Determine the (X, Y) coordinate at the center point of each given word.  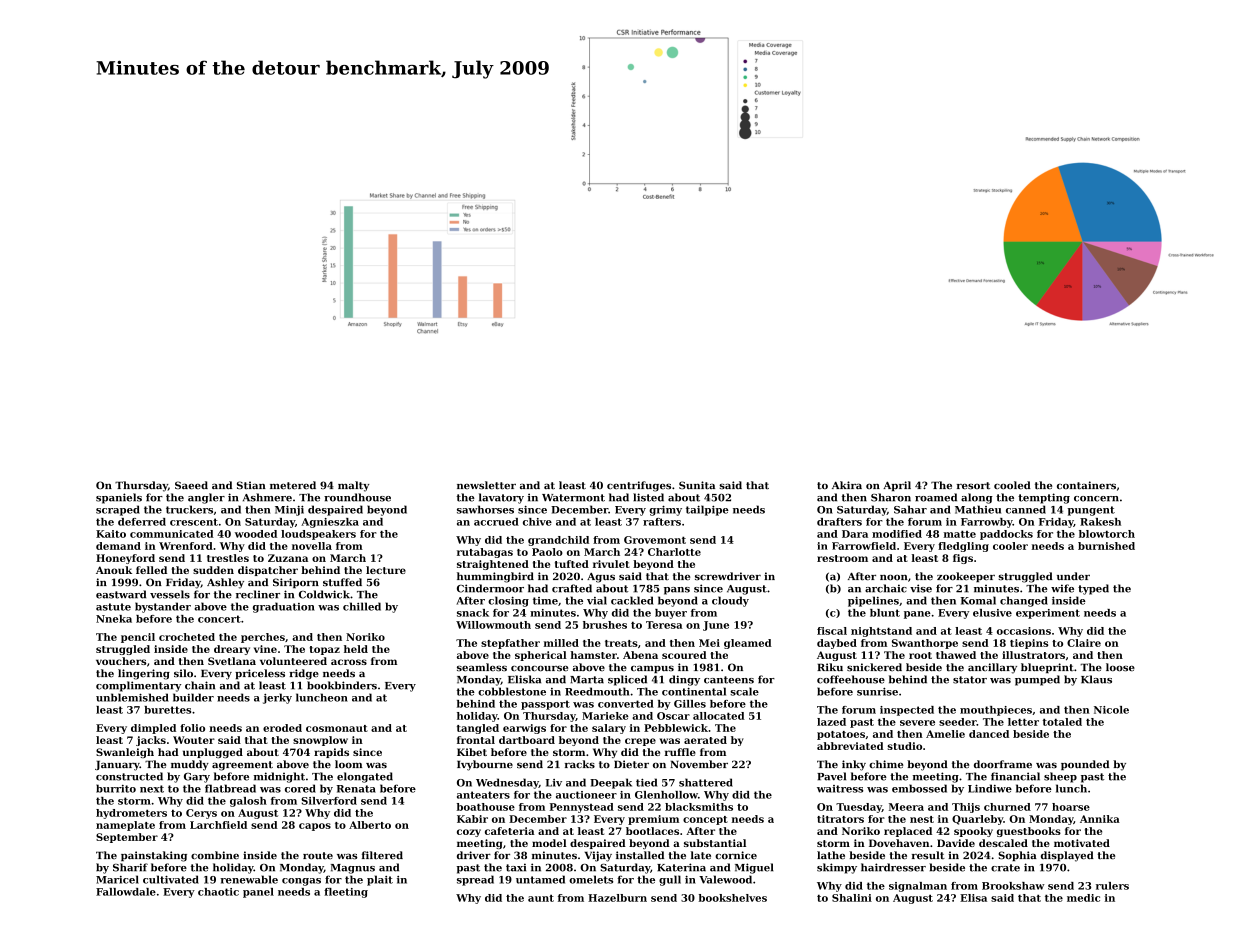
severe (917, 723)
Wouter (194, 740)
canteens (729, 680)
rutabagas (485, 553)
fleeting (346, 893)
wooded (256, 534)
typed (1093, 589)
